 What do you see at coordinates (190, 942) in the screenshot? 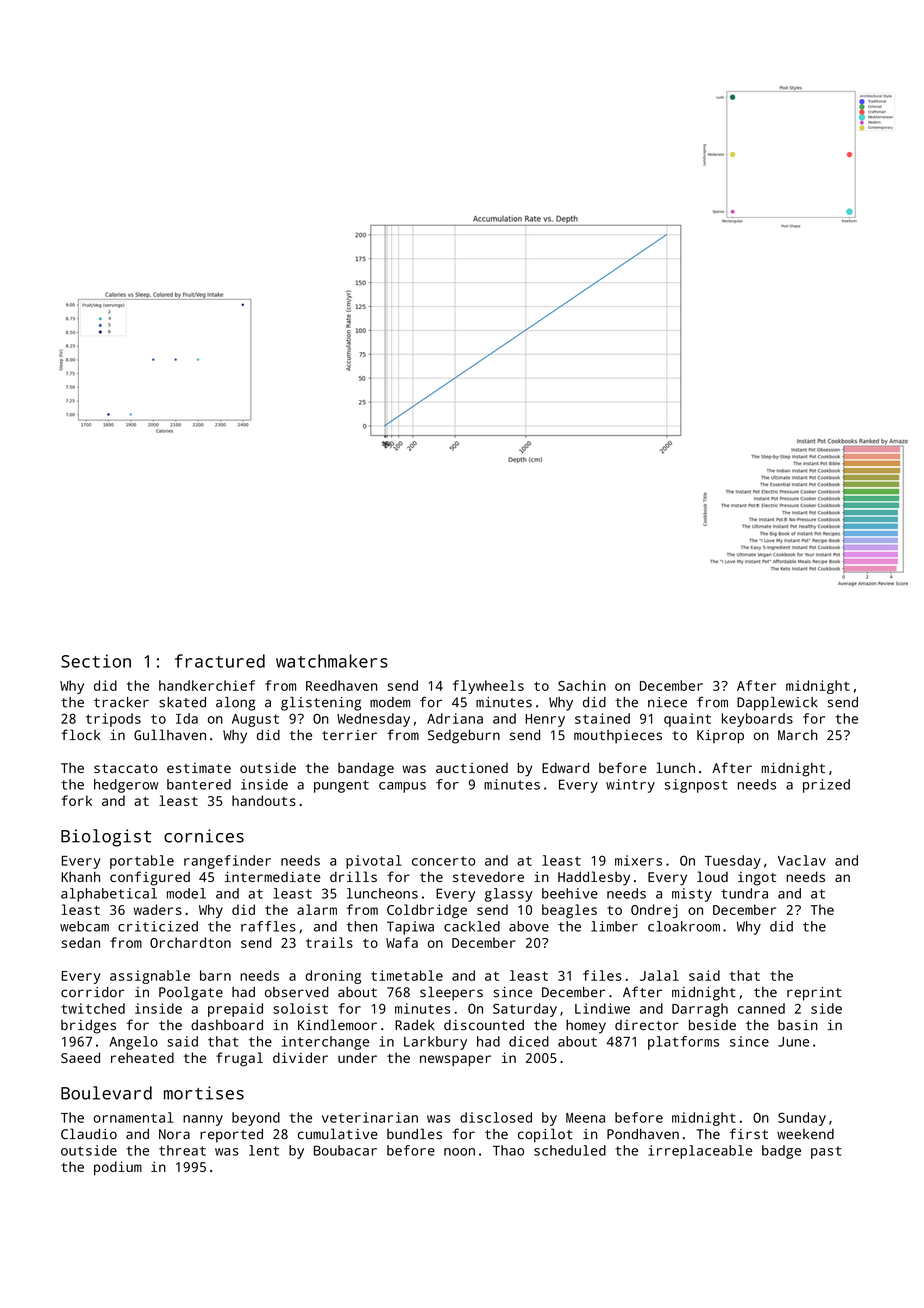
I see `Orchardton` at bounding box center [190, 942].
